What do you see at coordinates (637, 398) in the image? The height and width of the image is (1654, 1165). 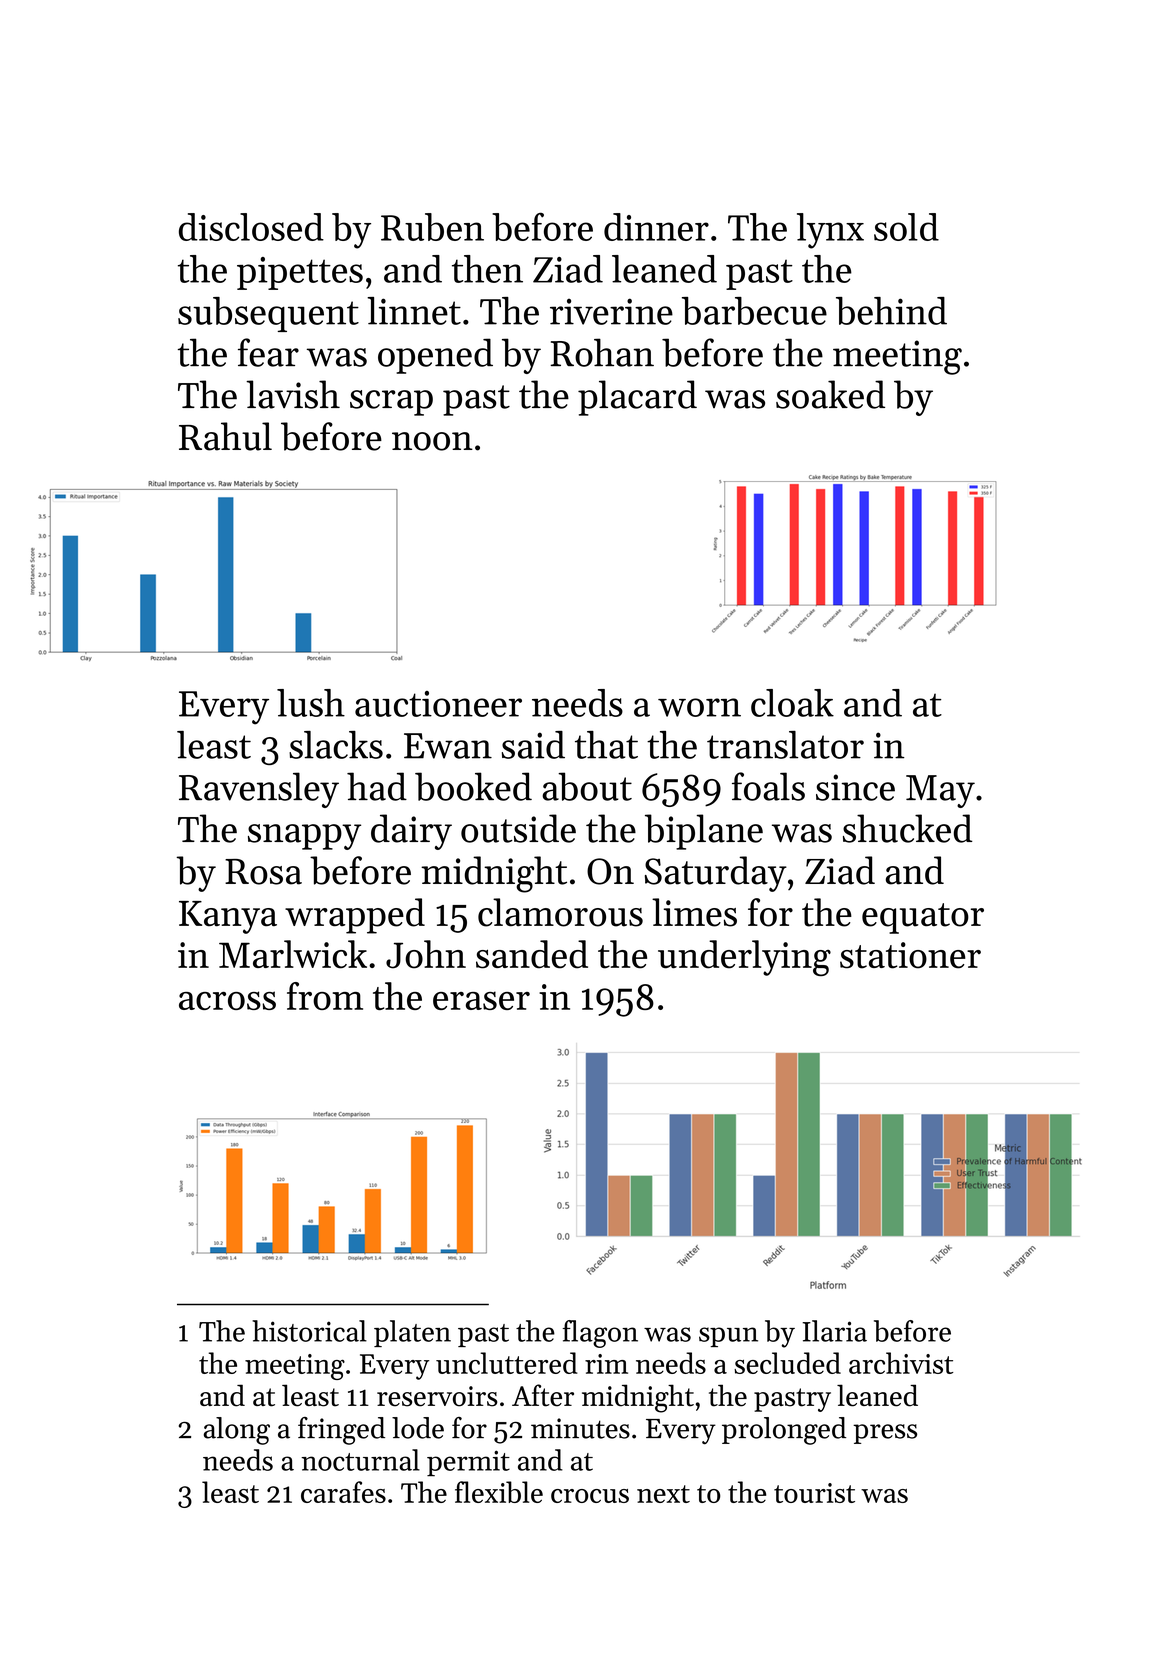 I see `placard` at bounding box center [637, 398].
